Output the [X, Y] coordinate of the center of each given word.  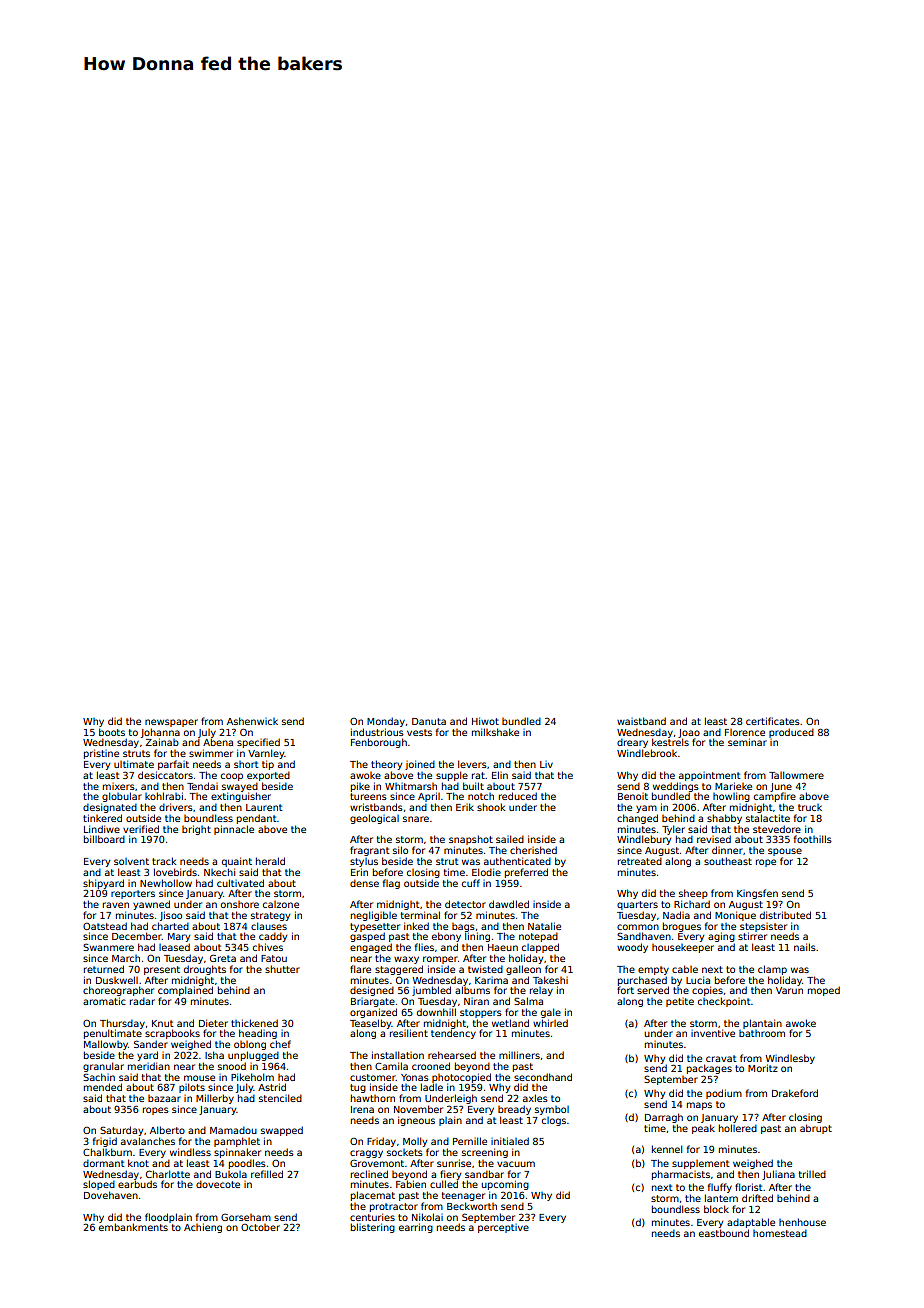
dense [364, 883]
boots [112, 732]
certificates [773, 721]
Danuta [429, 721]
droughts [205, 970]
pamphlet [237, 1142]
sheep [693, 894]
